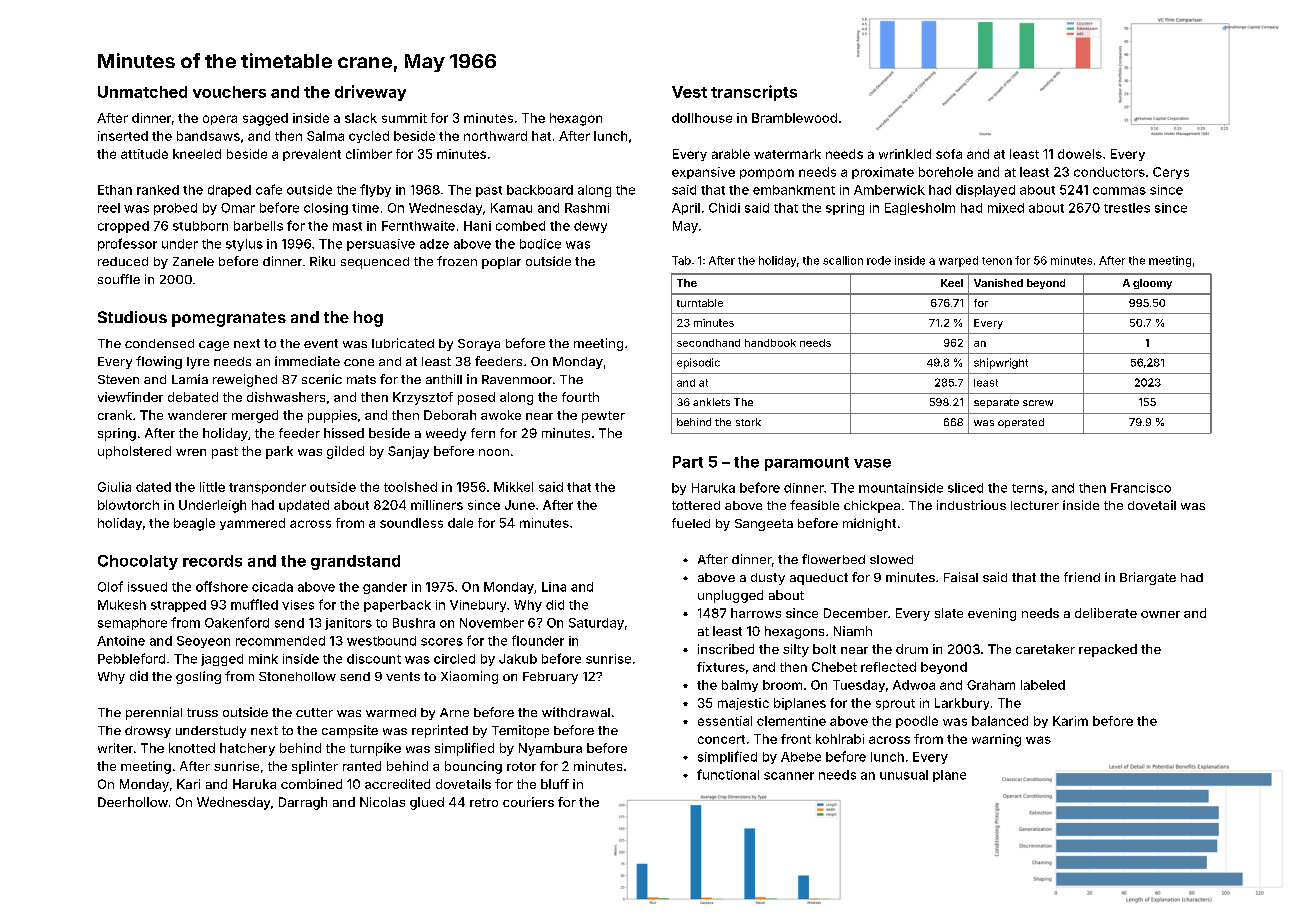 This screenshot has width=1308, height=924. I want to click on transponder, so click(267, 488).
